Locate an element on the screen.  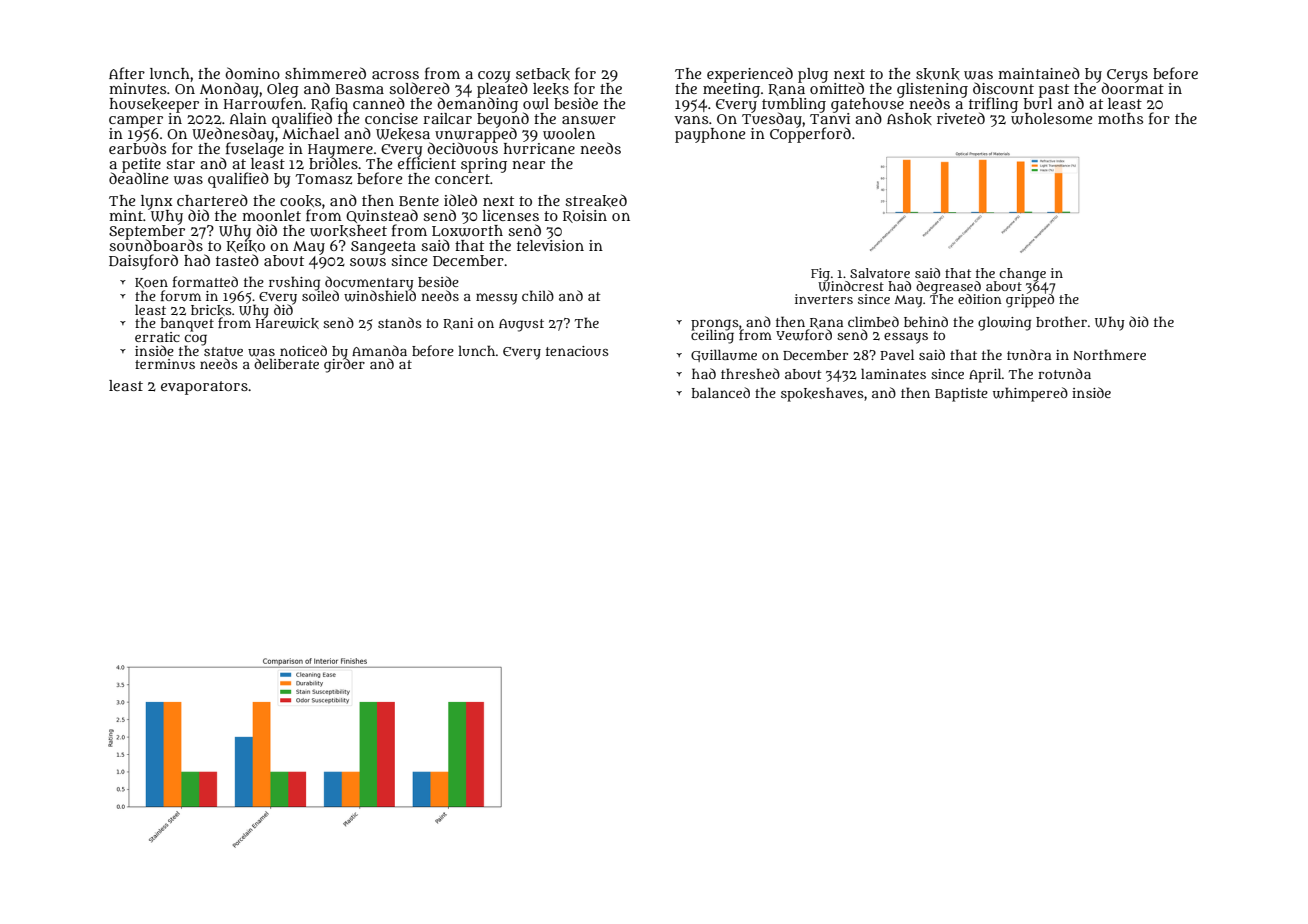
Northmere is located at coordinates (1109, 354).
